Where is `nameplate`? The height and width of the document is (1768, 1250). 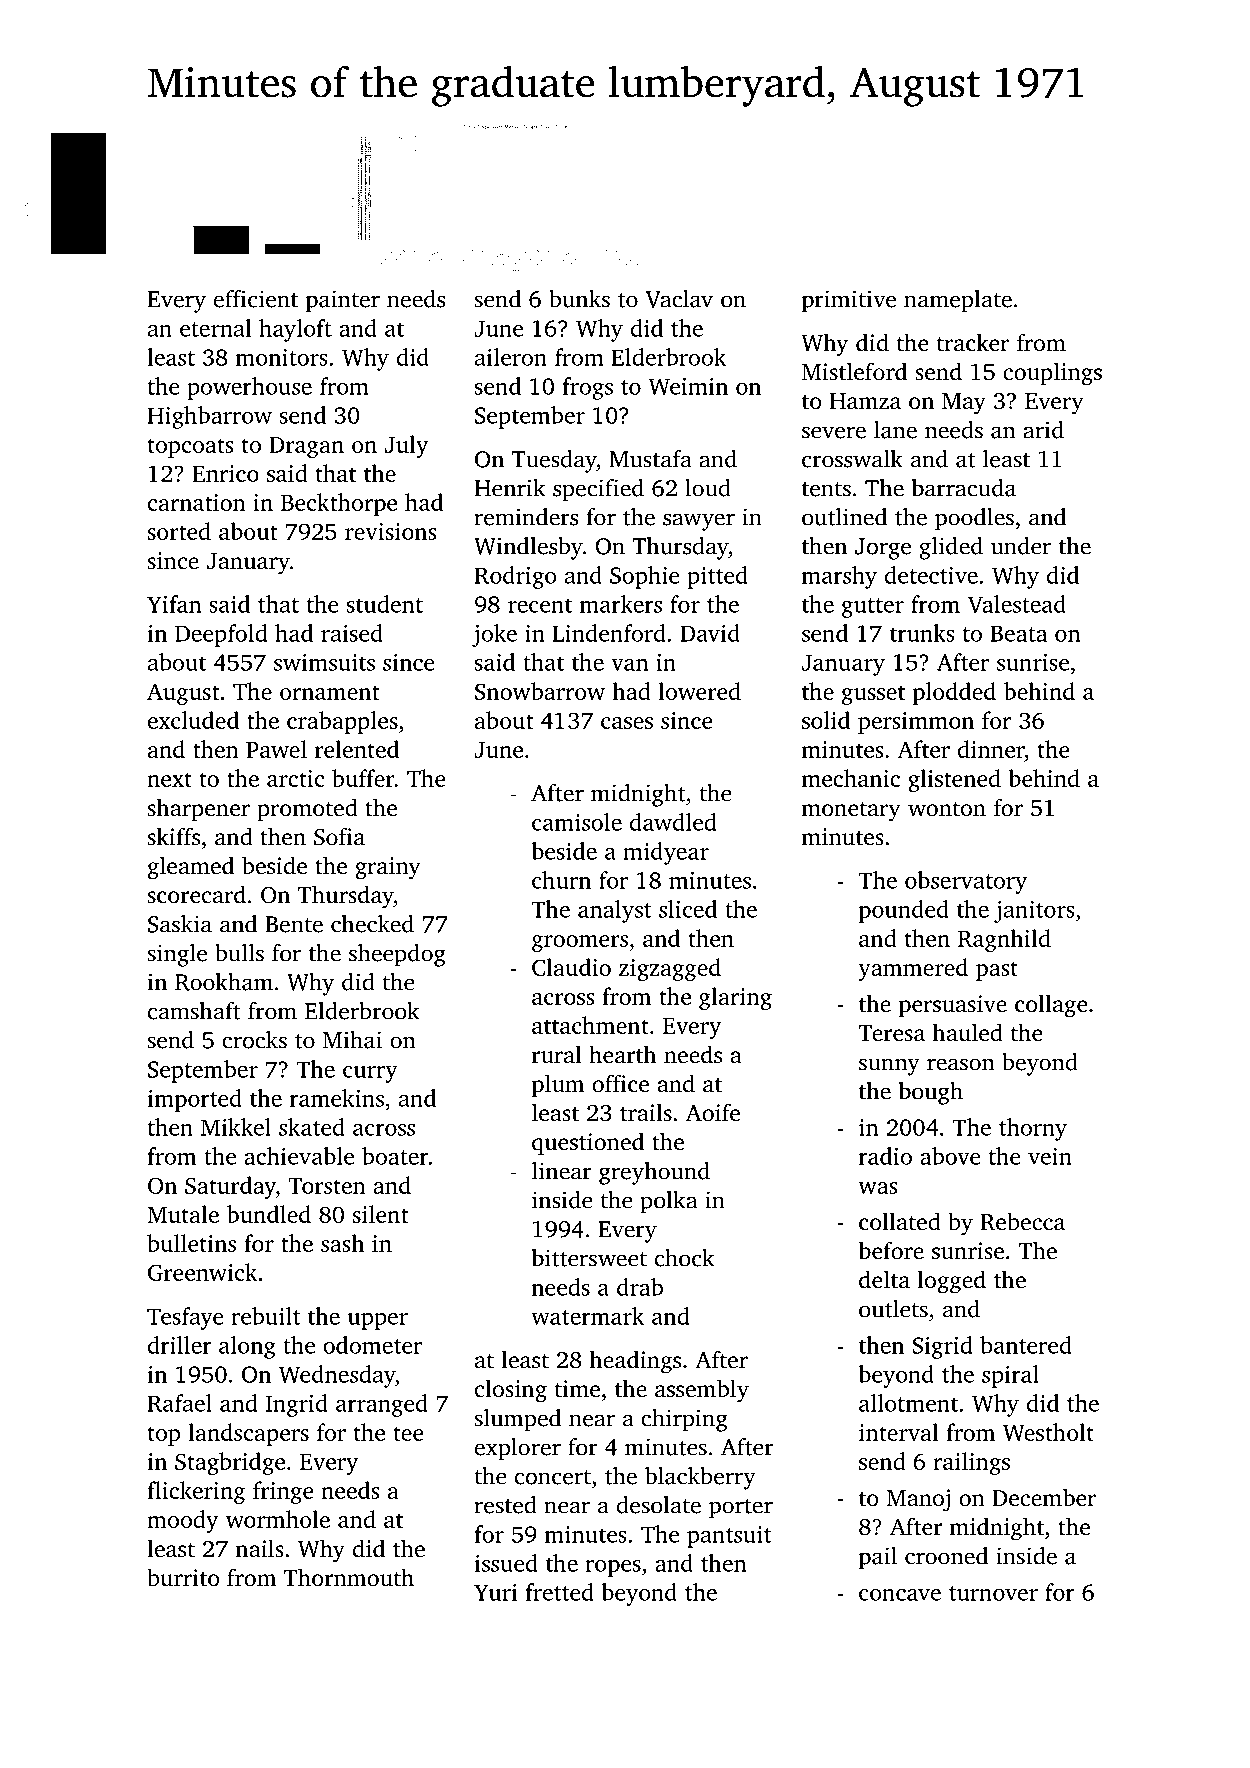
nameplate is located at coordinates (958, 301).
